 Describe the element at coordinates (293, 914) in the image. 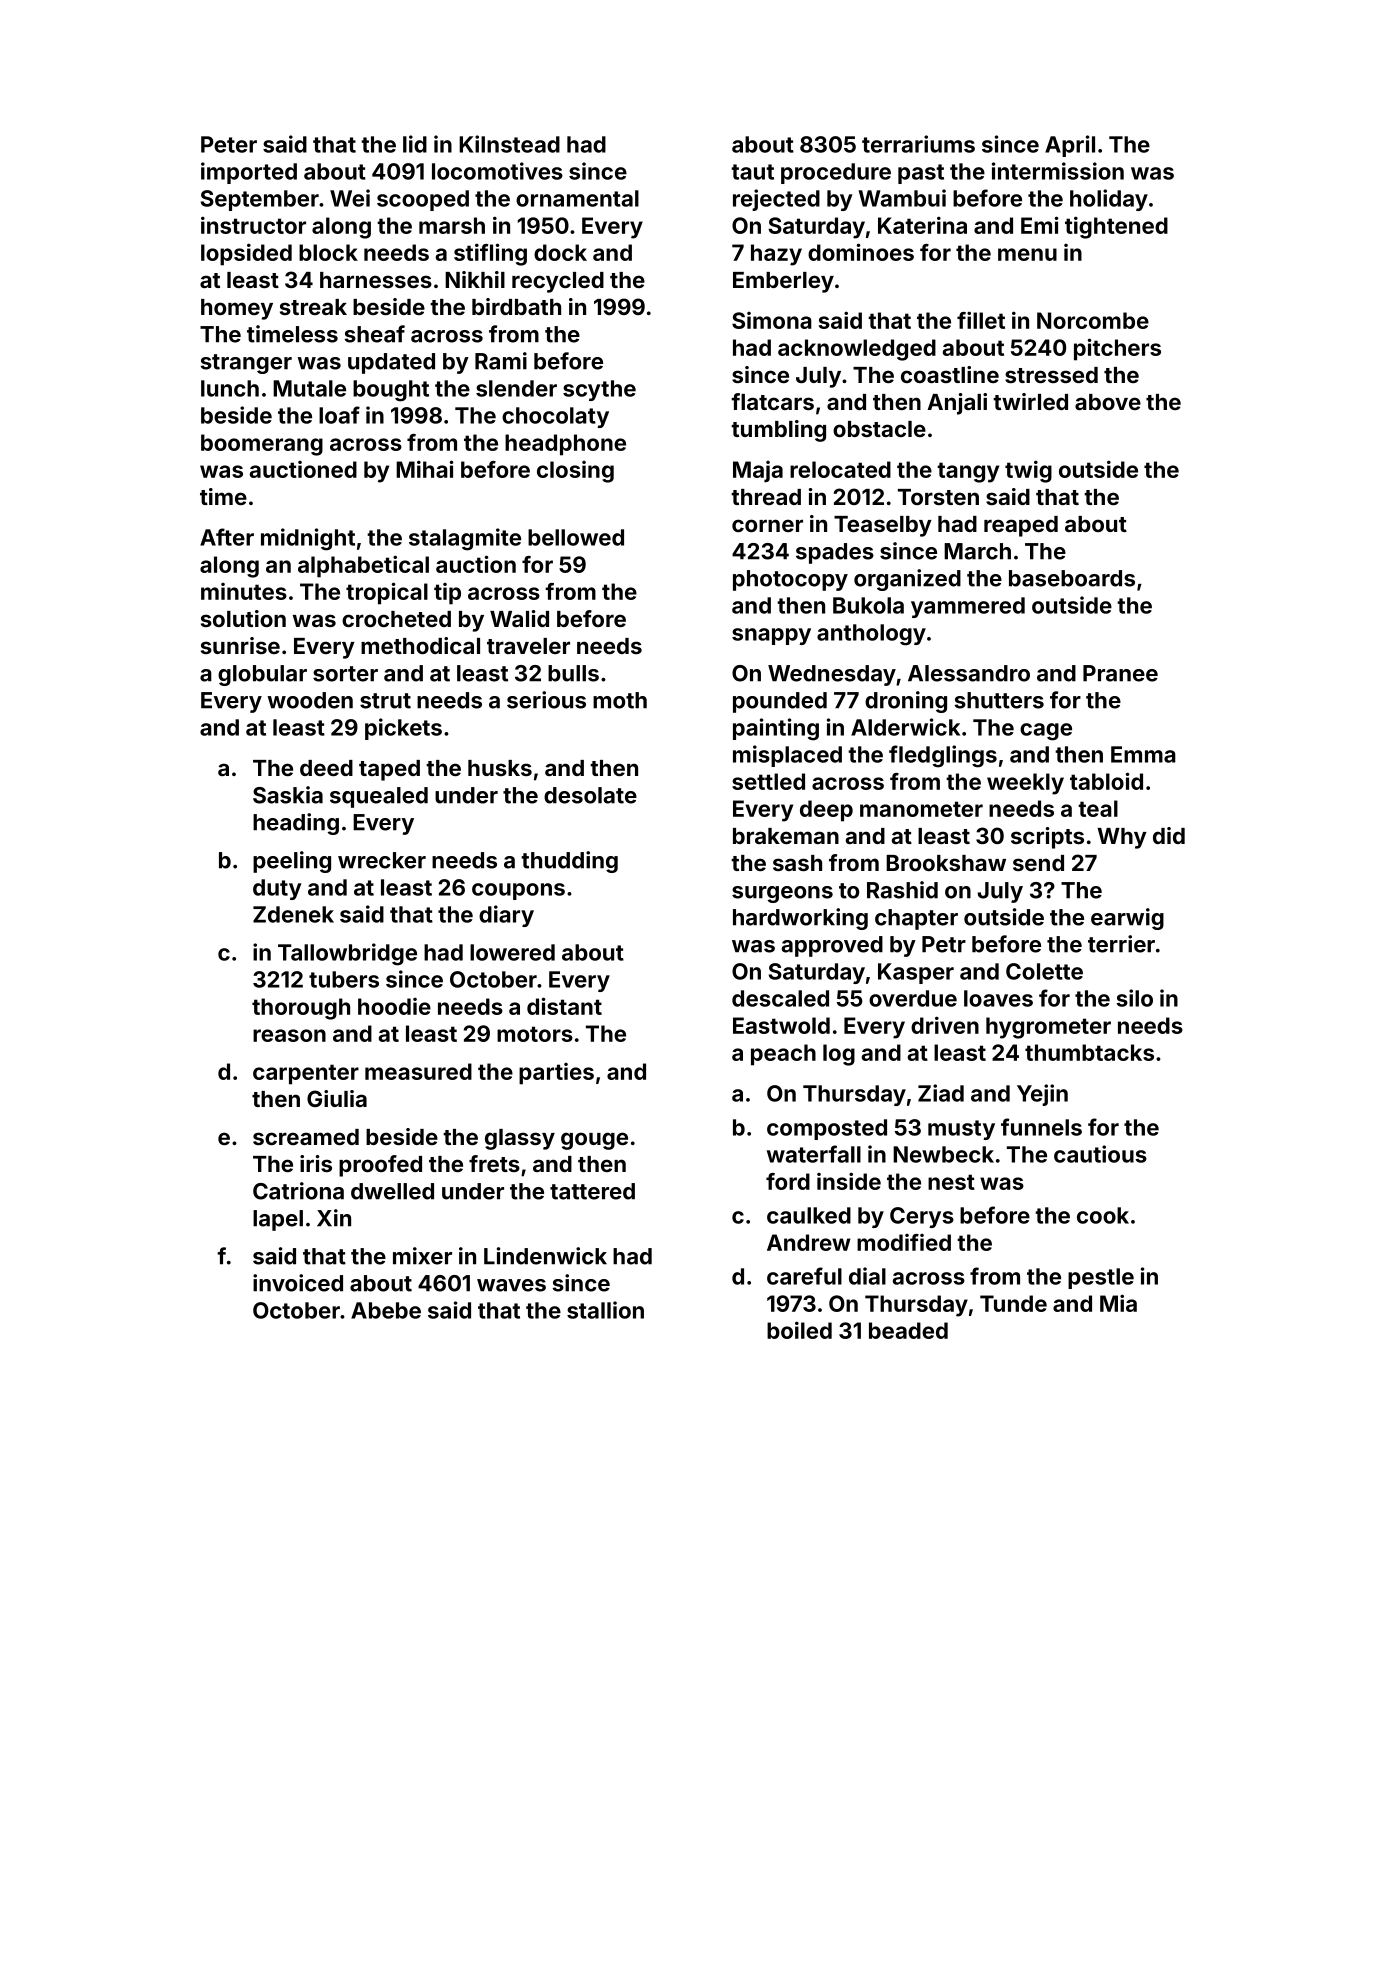

I see `Zdenek` at that location.
